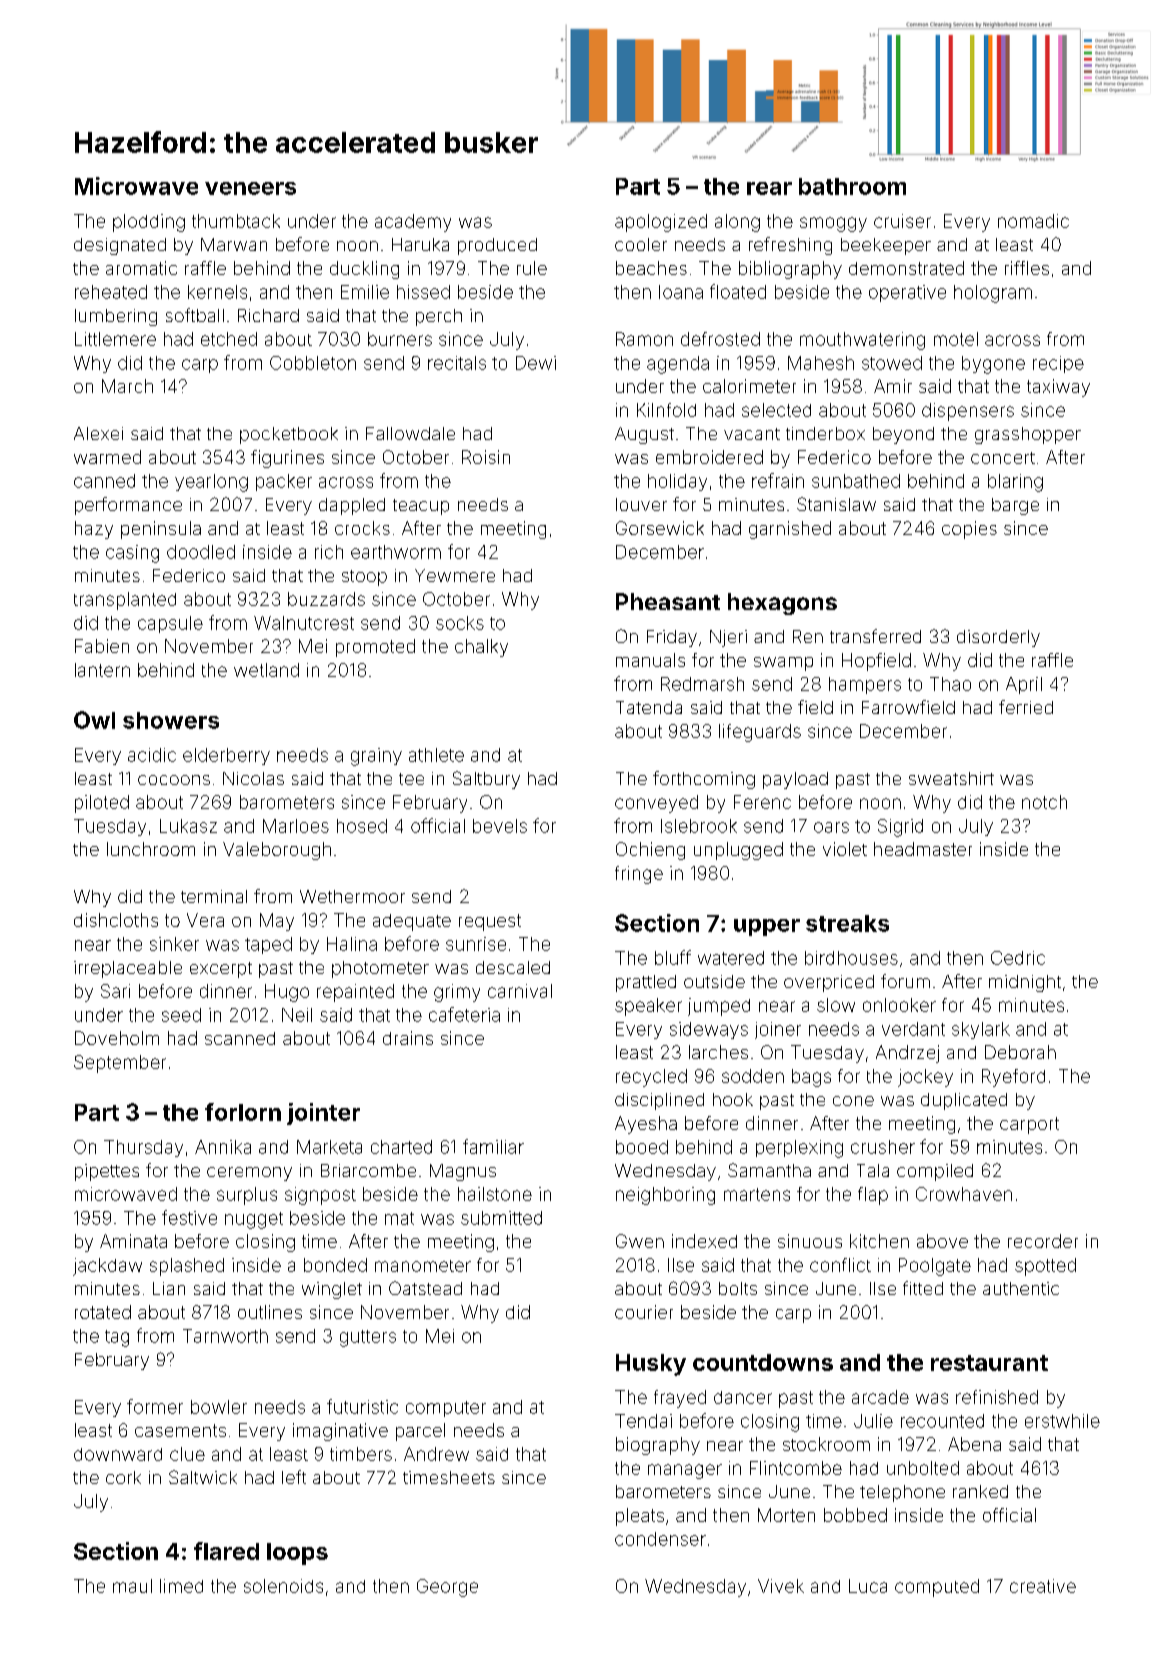 Image resolution: width=1175 pixels, height=1662 pixels. What do you see at coordinates (852, 186) in the screenshot?
I see `bathroom` at bounding box center [852, 186].
